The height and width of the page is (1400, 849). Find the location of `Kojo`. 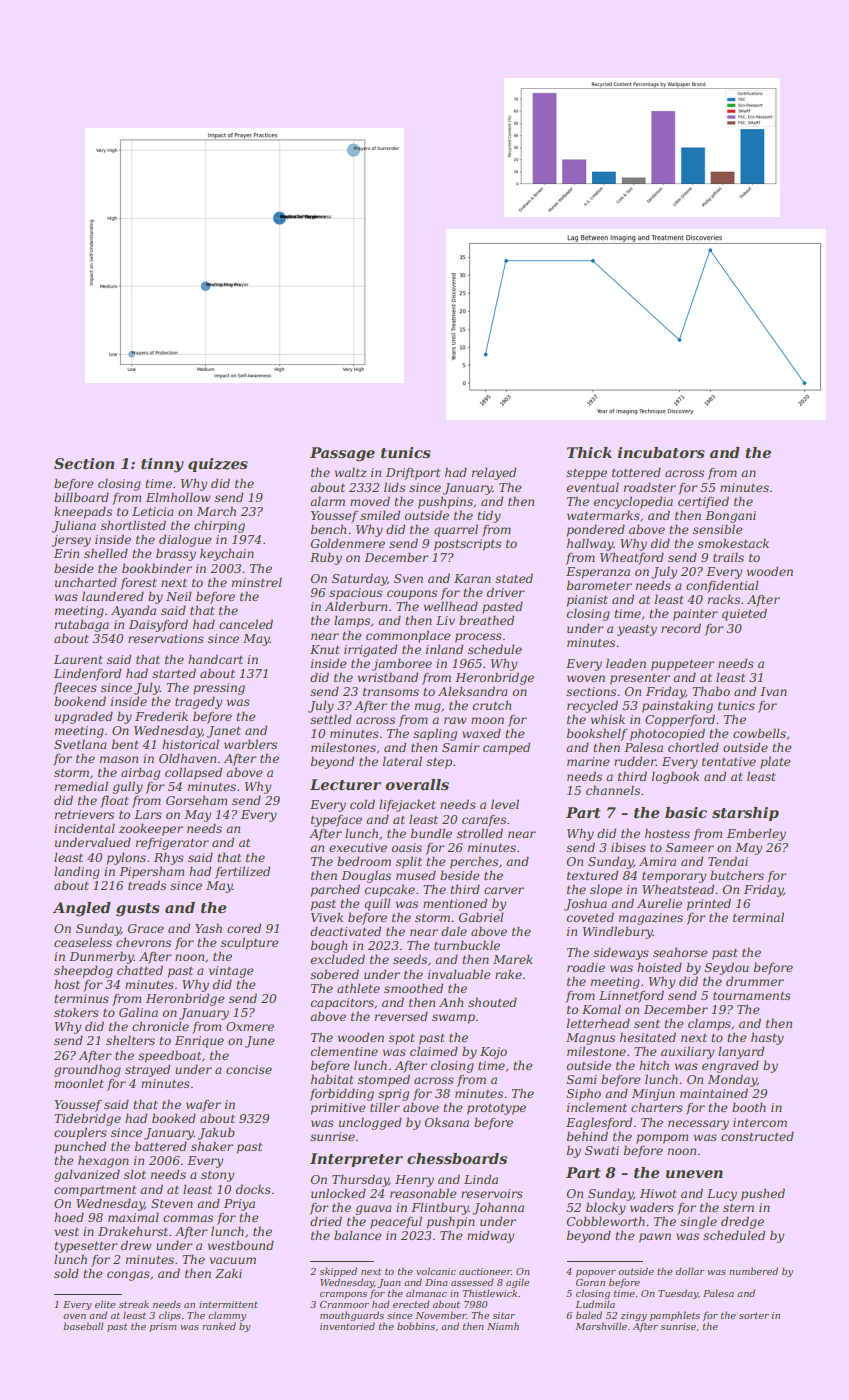

Kojo is located at coordinates (493, 1053).
